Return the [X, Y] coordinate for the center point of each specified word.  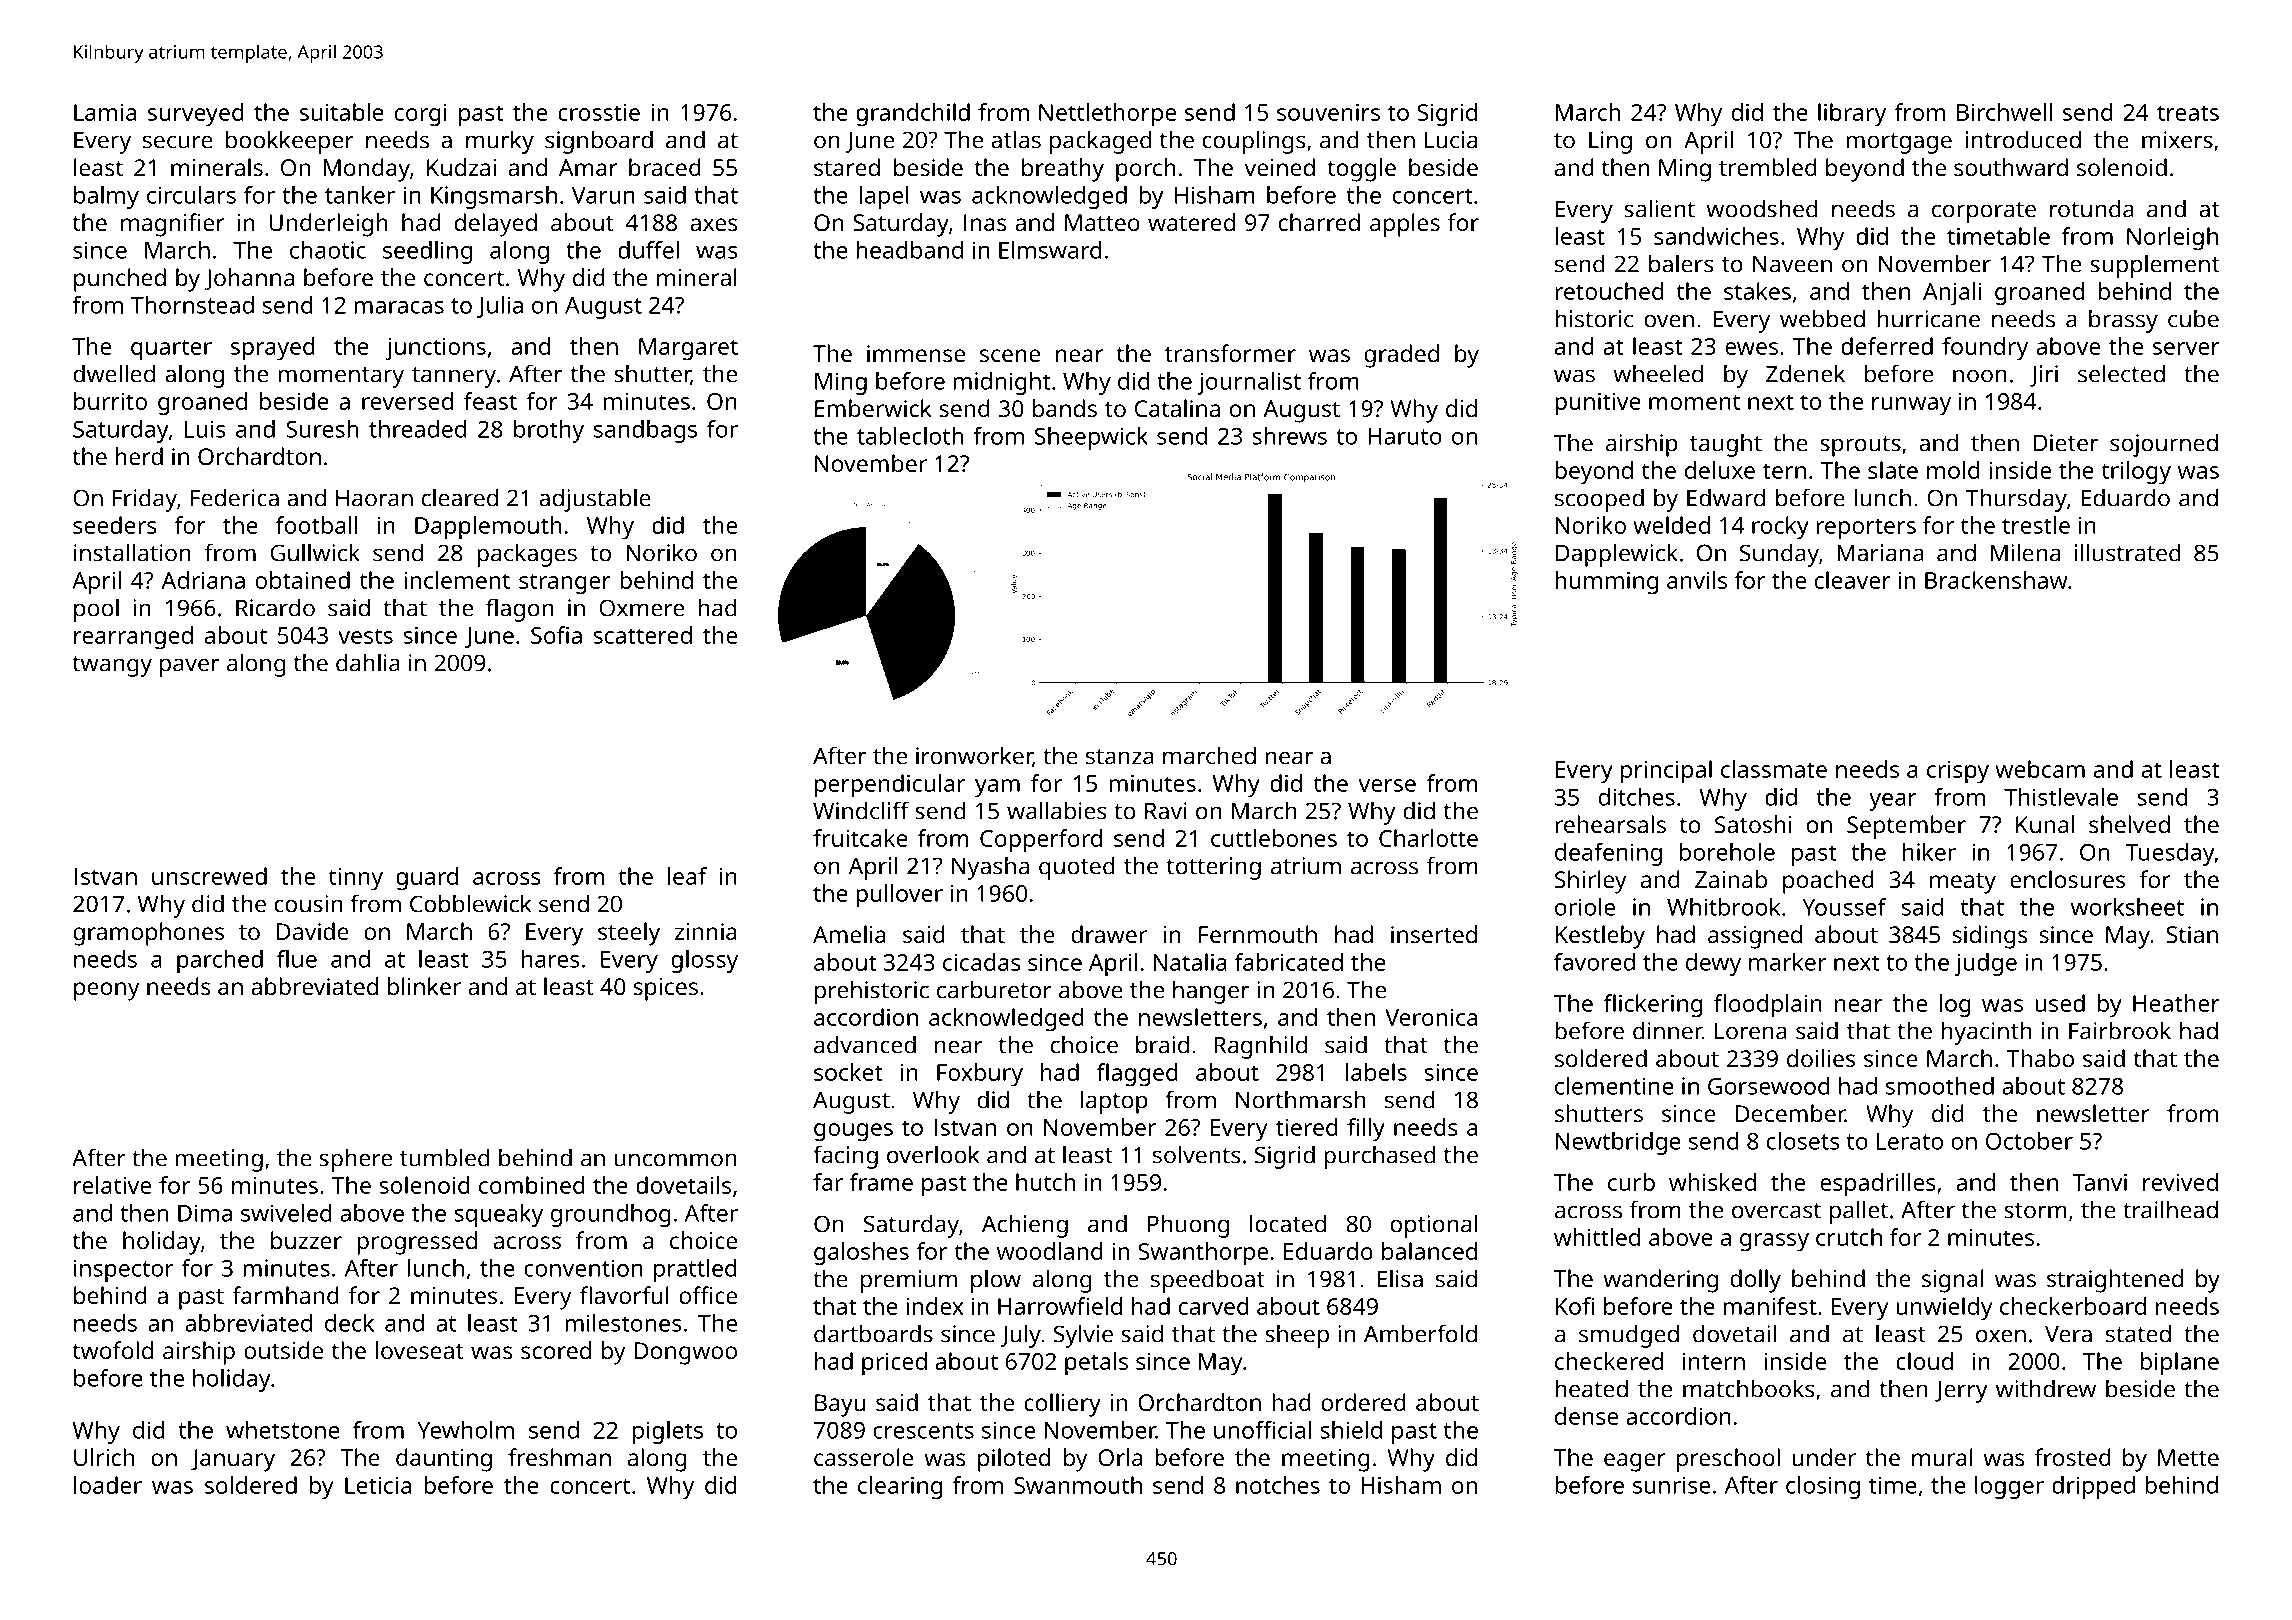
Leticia [378, 1485]
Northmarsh [1301, 1099]
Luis [205, 429]
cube [2193, 318]
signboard [599, 142]
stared [847, 167]
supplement [2155, 266]
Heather [2176, 1003]
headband [909, 250]
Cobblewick [470, 903]
